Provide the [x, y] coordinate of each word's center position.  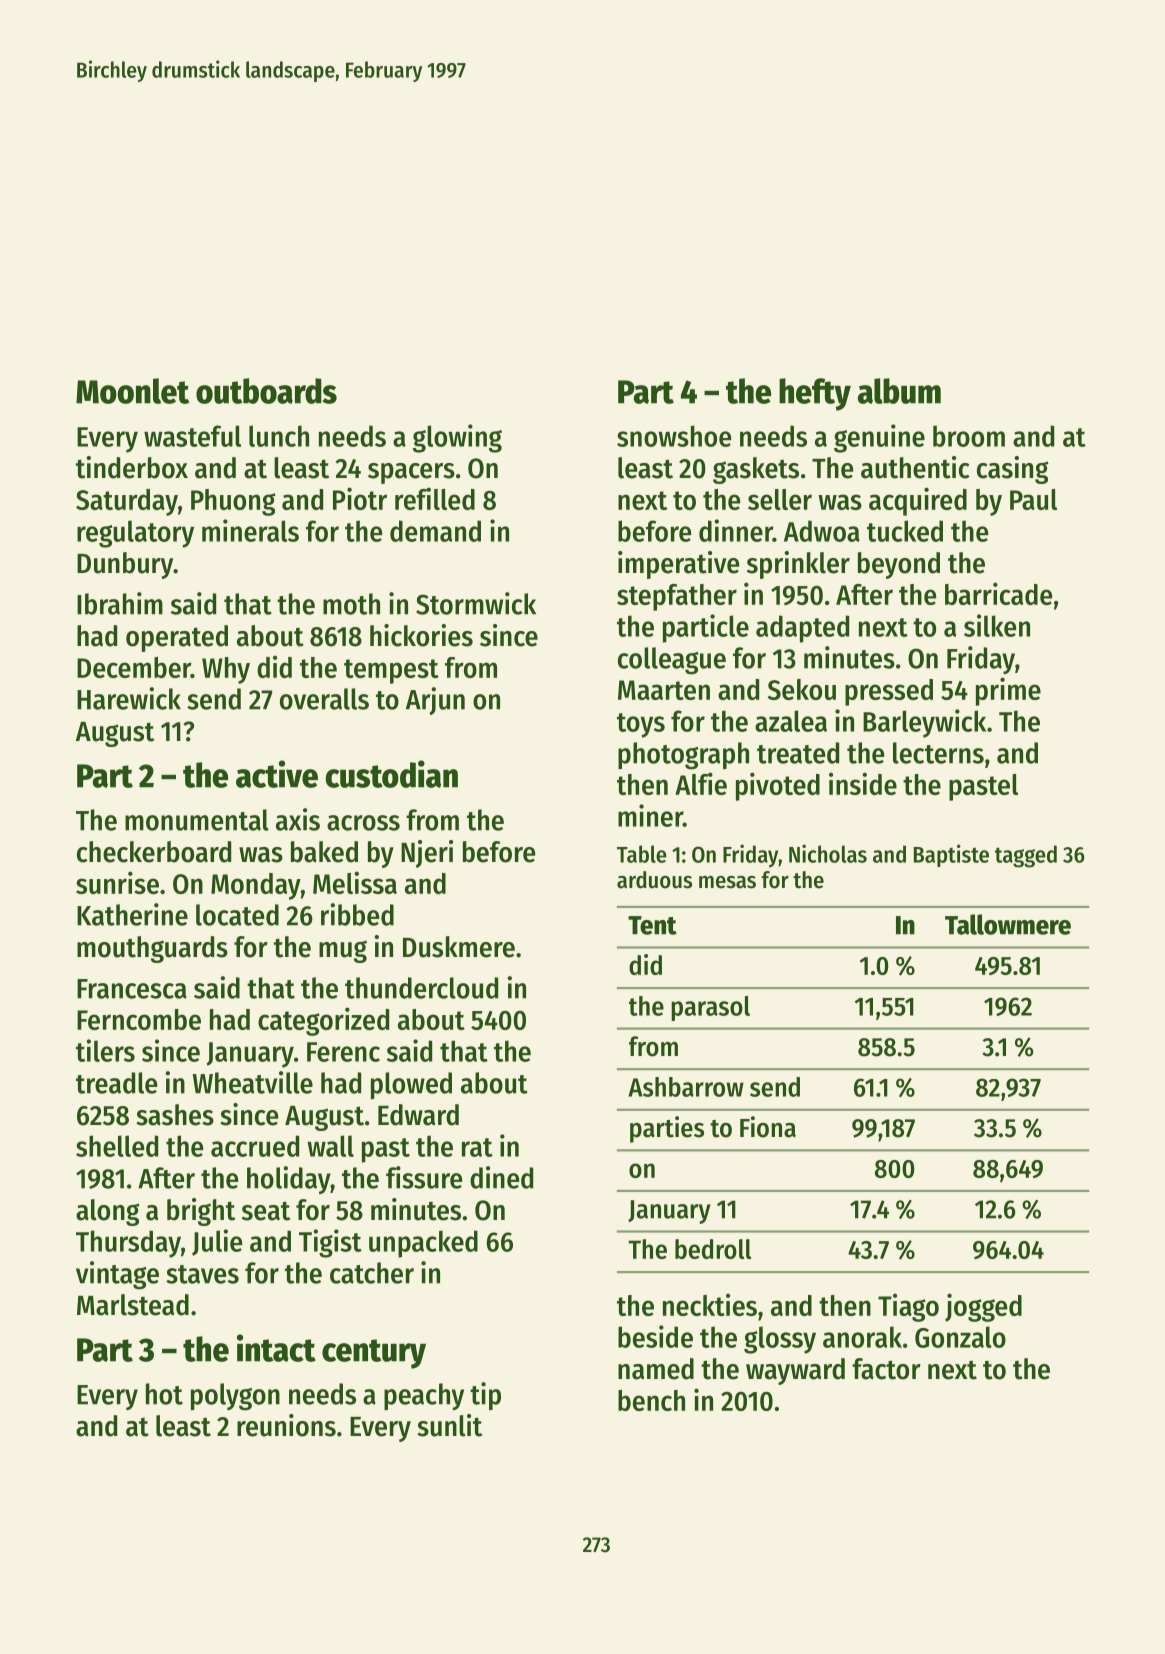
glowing [457, 438]
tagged [1026, 856]
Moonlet [132, 391]
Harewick [129, 698]
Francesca [132, 989]
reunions [286, 1425]
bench [651, 1400]
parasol [710, 1008]
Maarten [664, 690]
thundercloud [421, 988]
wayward [795, 1371]
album [899, 391]
